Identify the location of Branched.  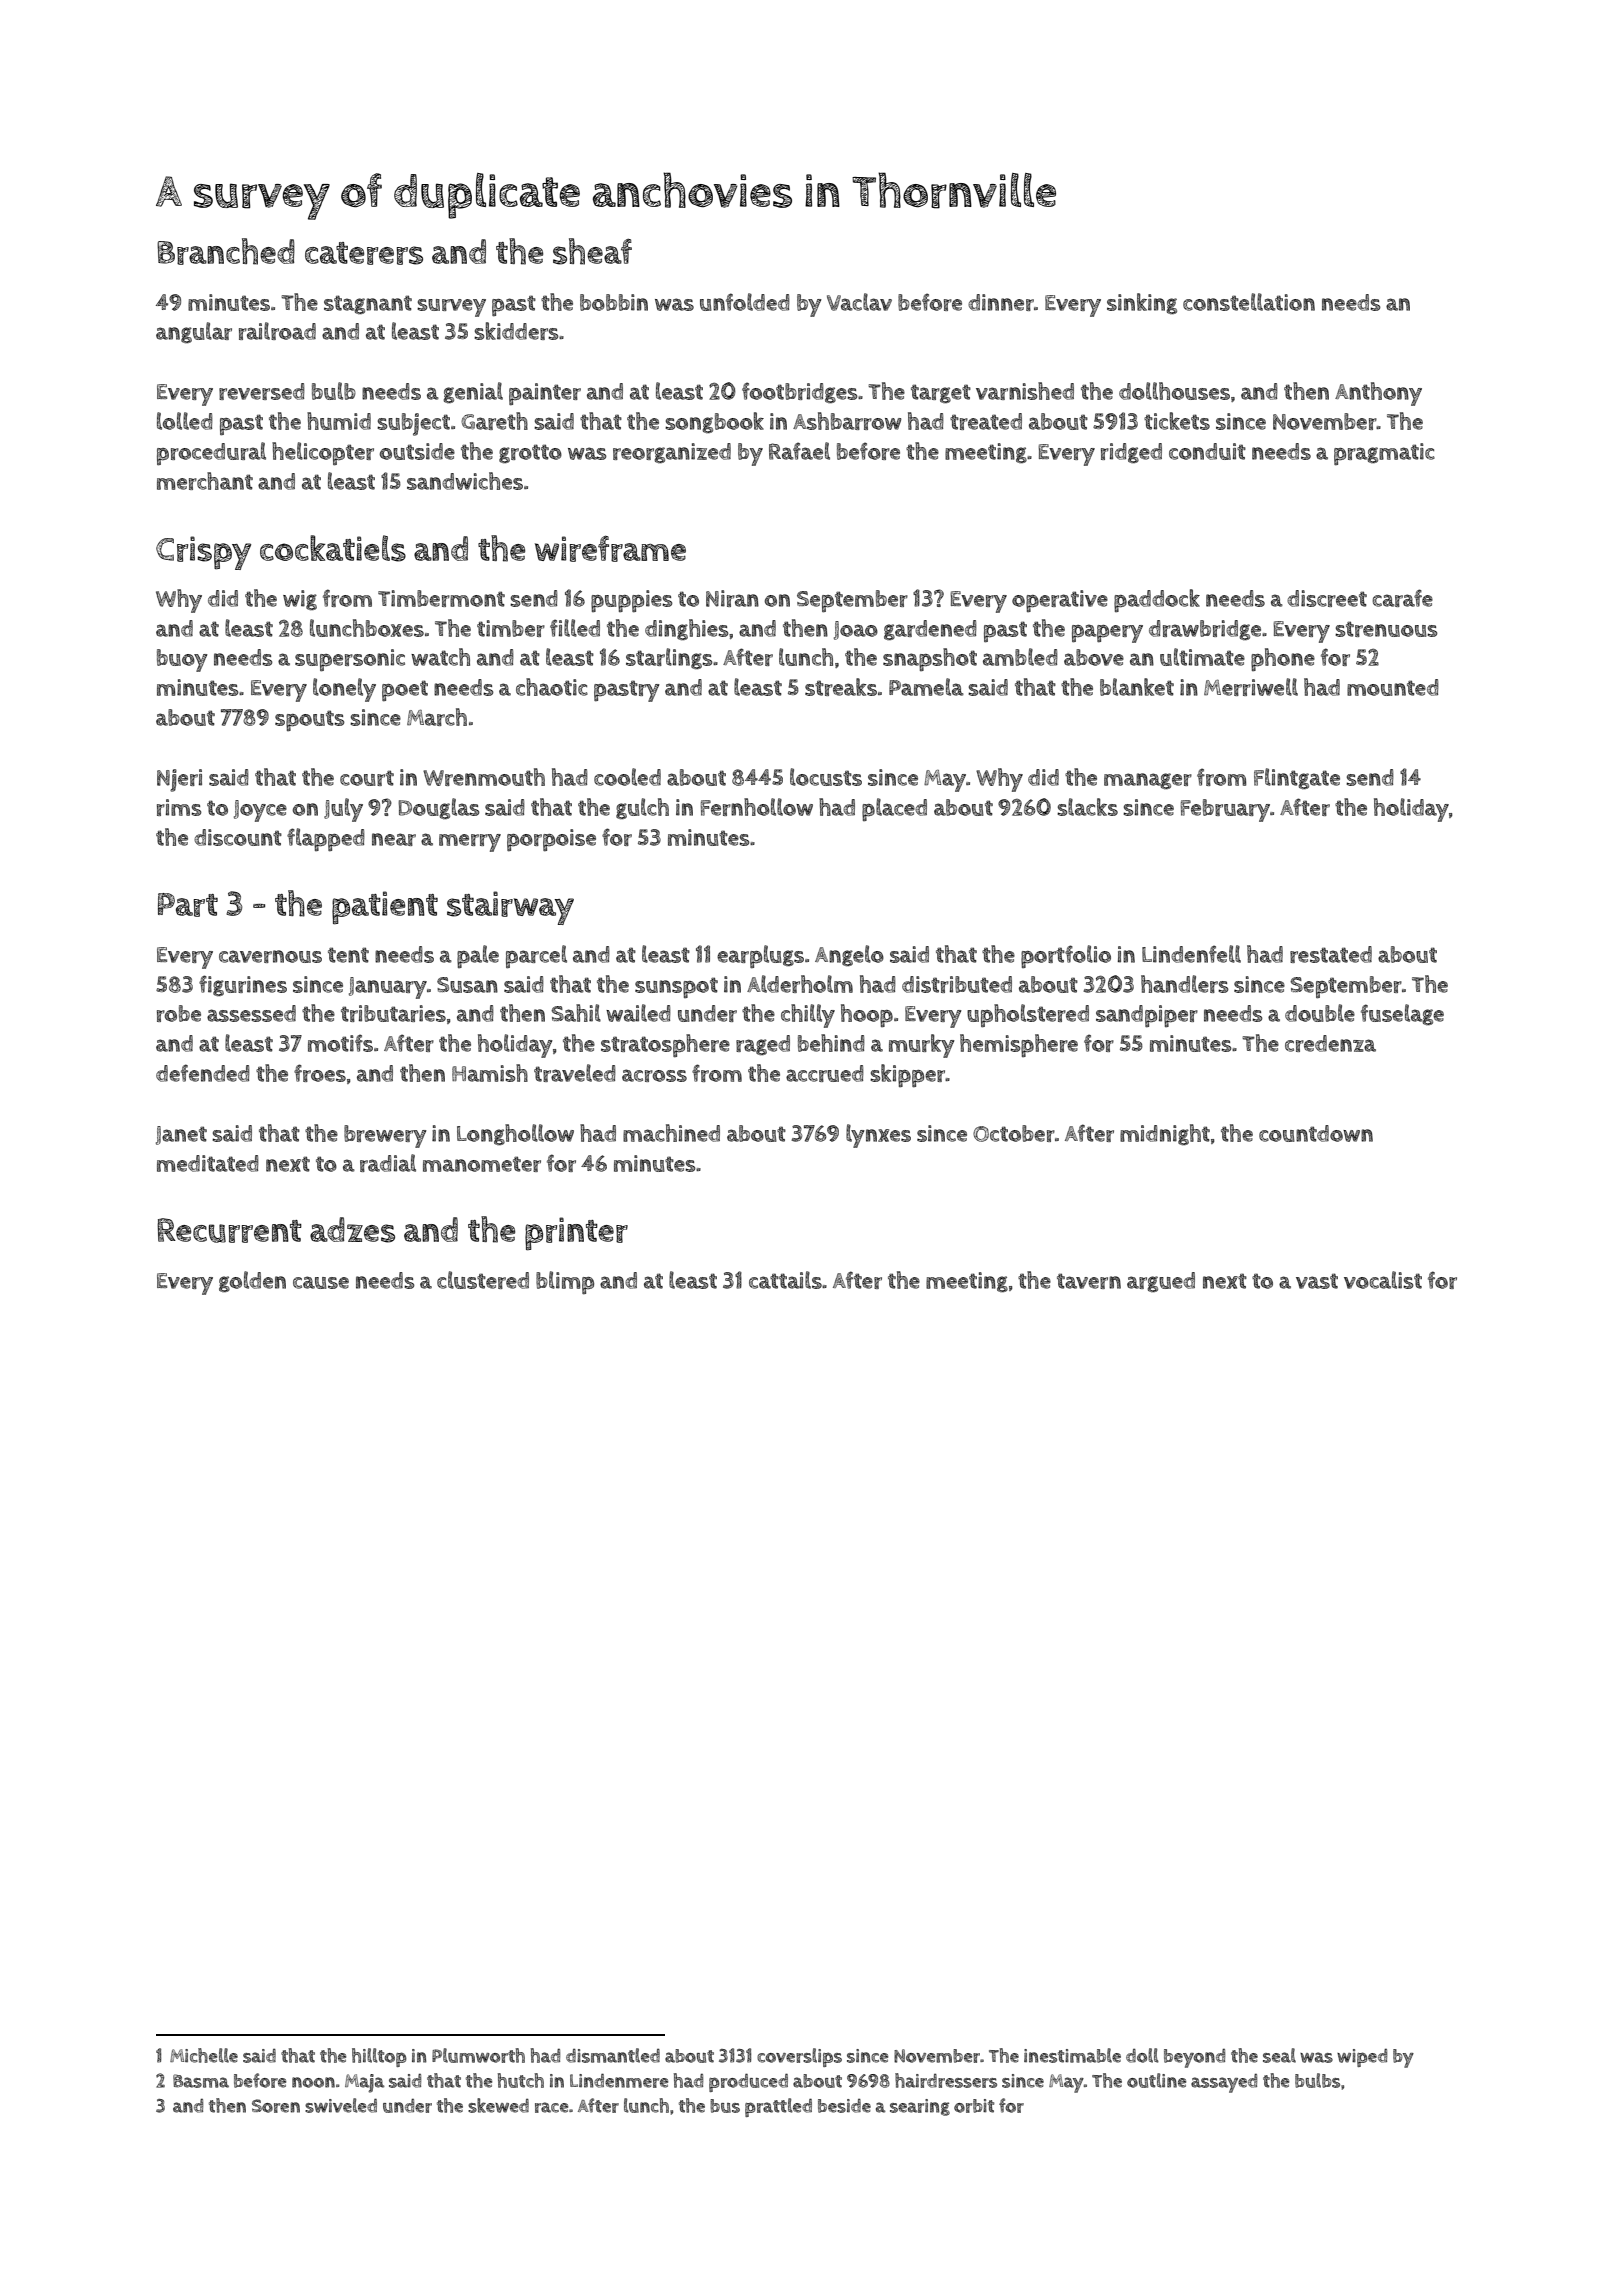
(226, 251).
